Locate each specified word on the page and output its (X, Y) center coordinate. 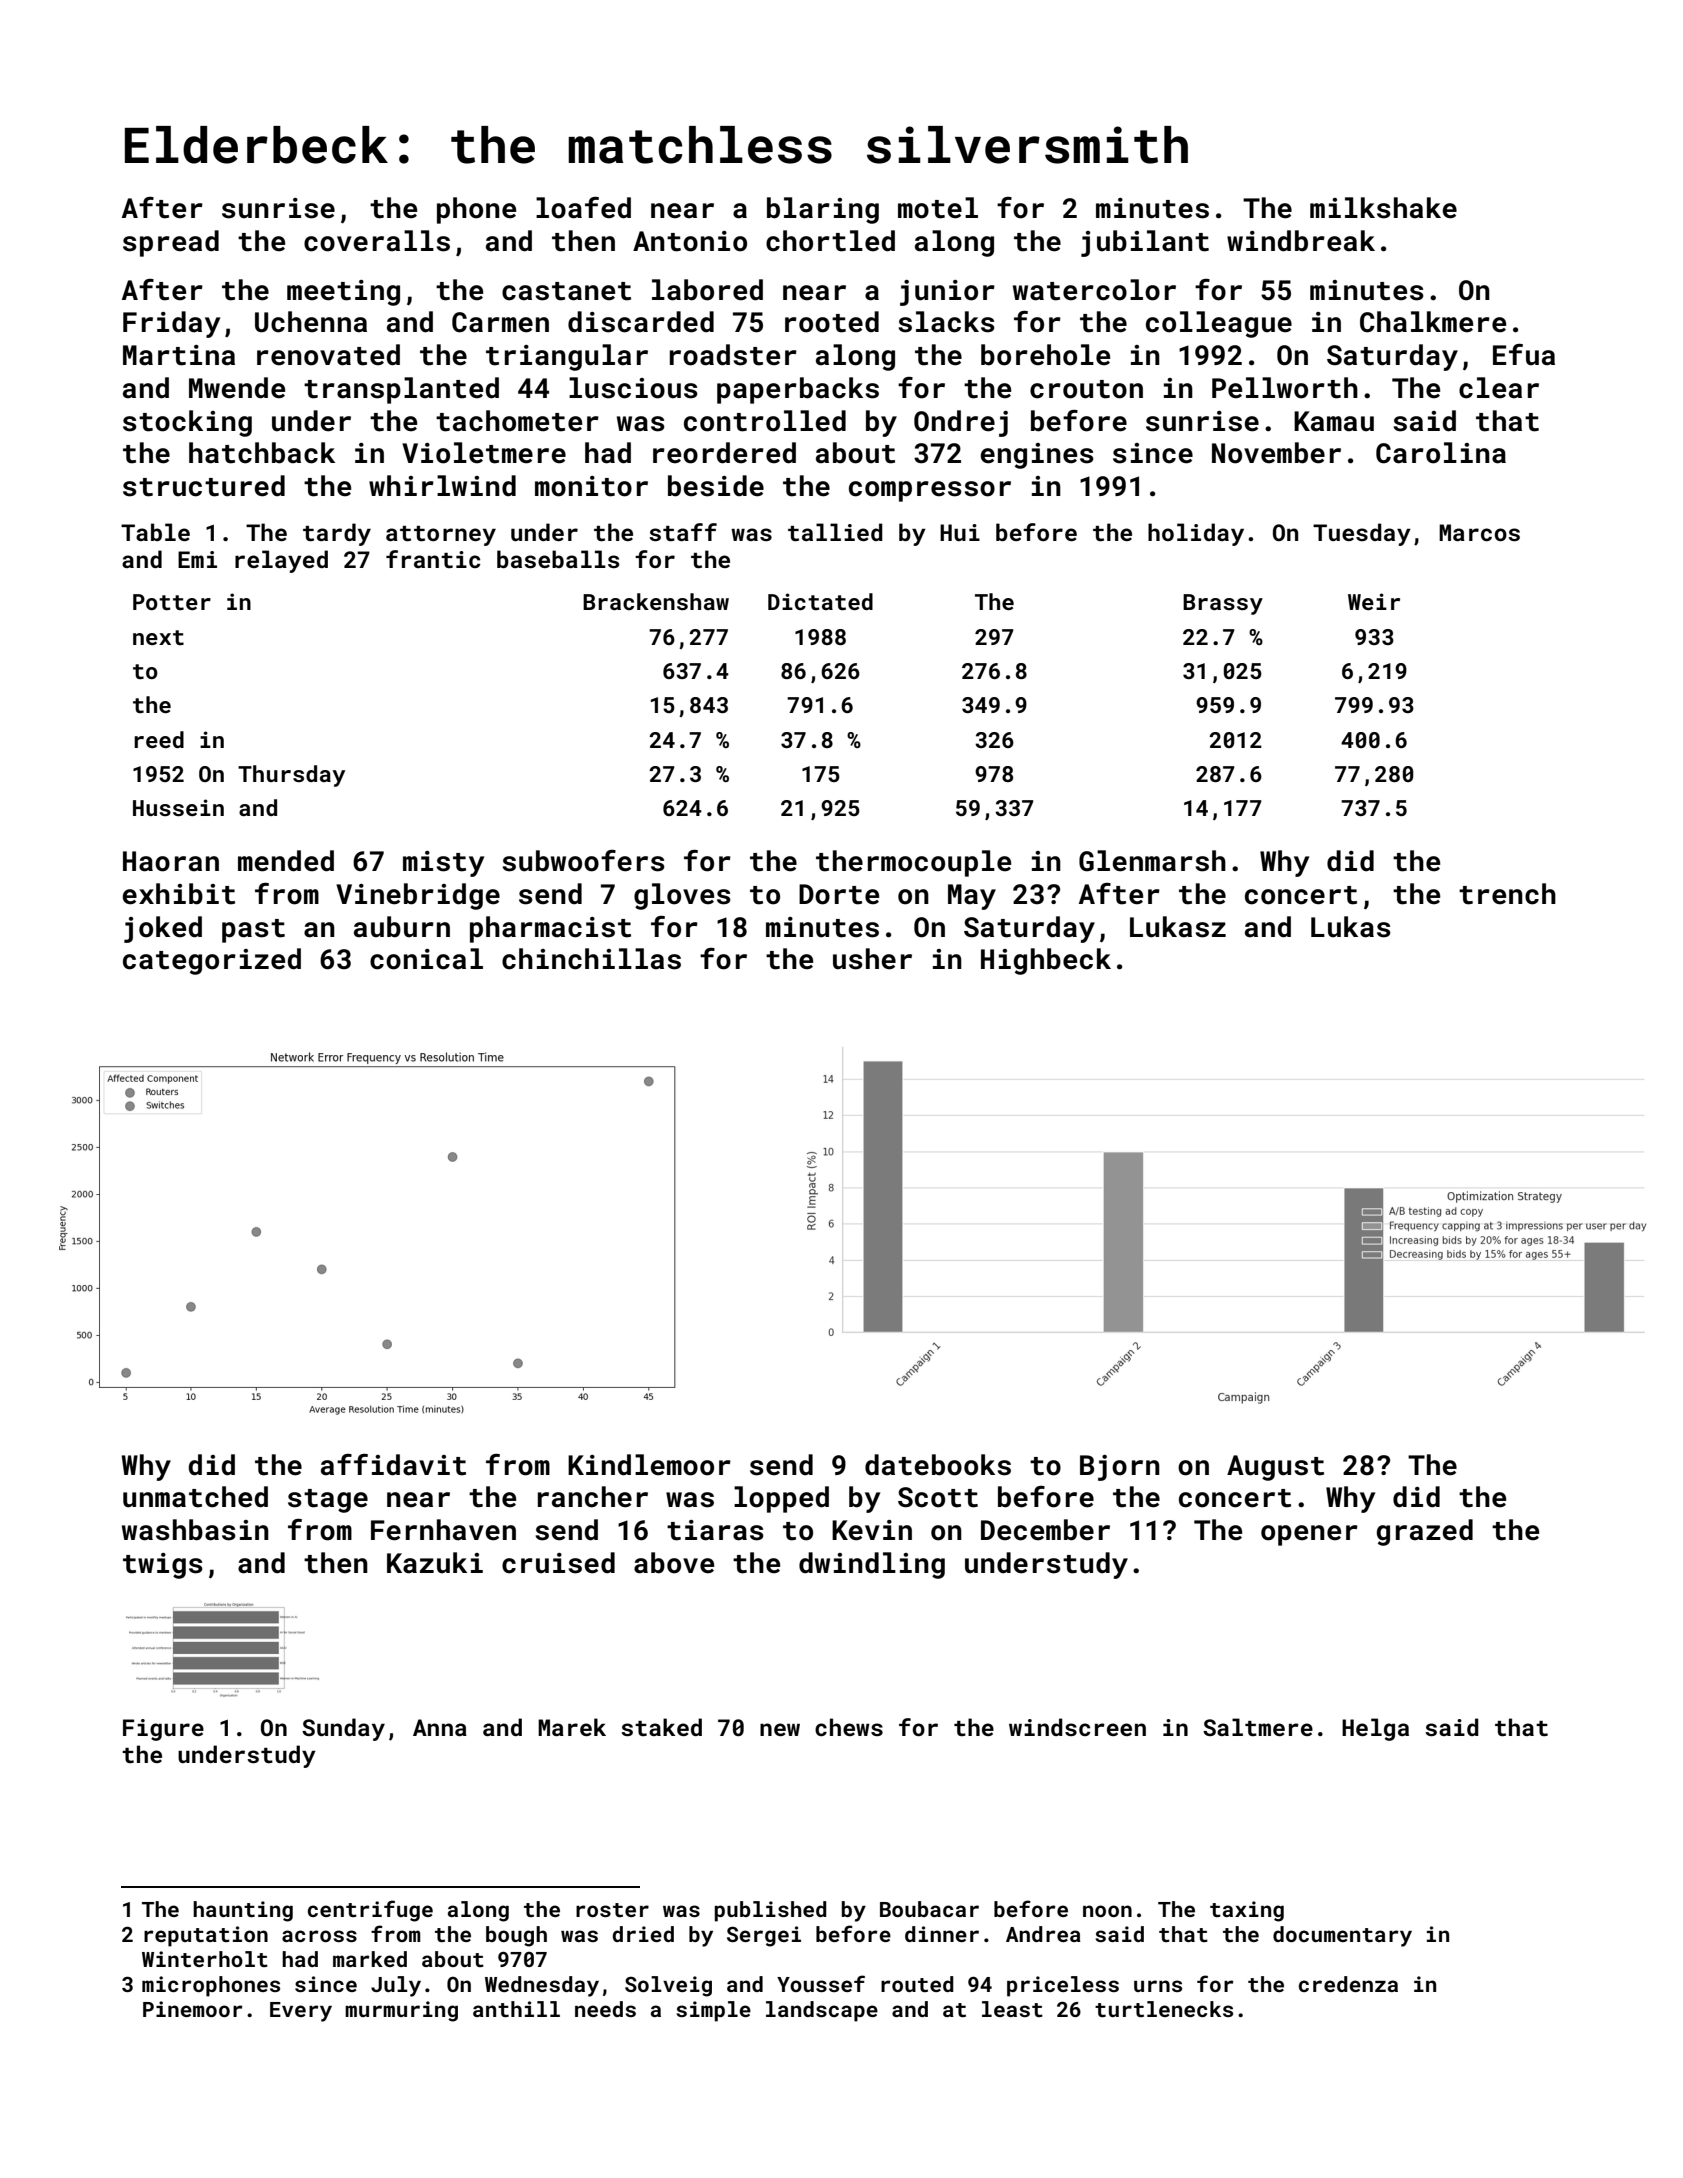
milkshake (1383, 208)
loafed (583, 208)
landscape (822, 2011)
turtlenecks (1164, 2009)
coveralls (377, 241)
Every (301, 2012)
